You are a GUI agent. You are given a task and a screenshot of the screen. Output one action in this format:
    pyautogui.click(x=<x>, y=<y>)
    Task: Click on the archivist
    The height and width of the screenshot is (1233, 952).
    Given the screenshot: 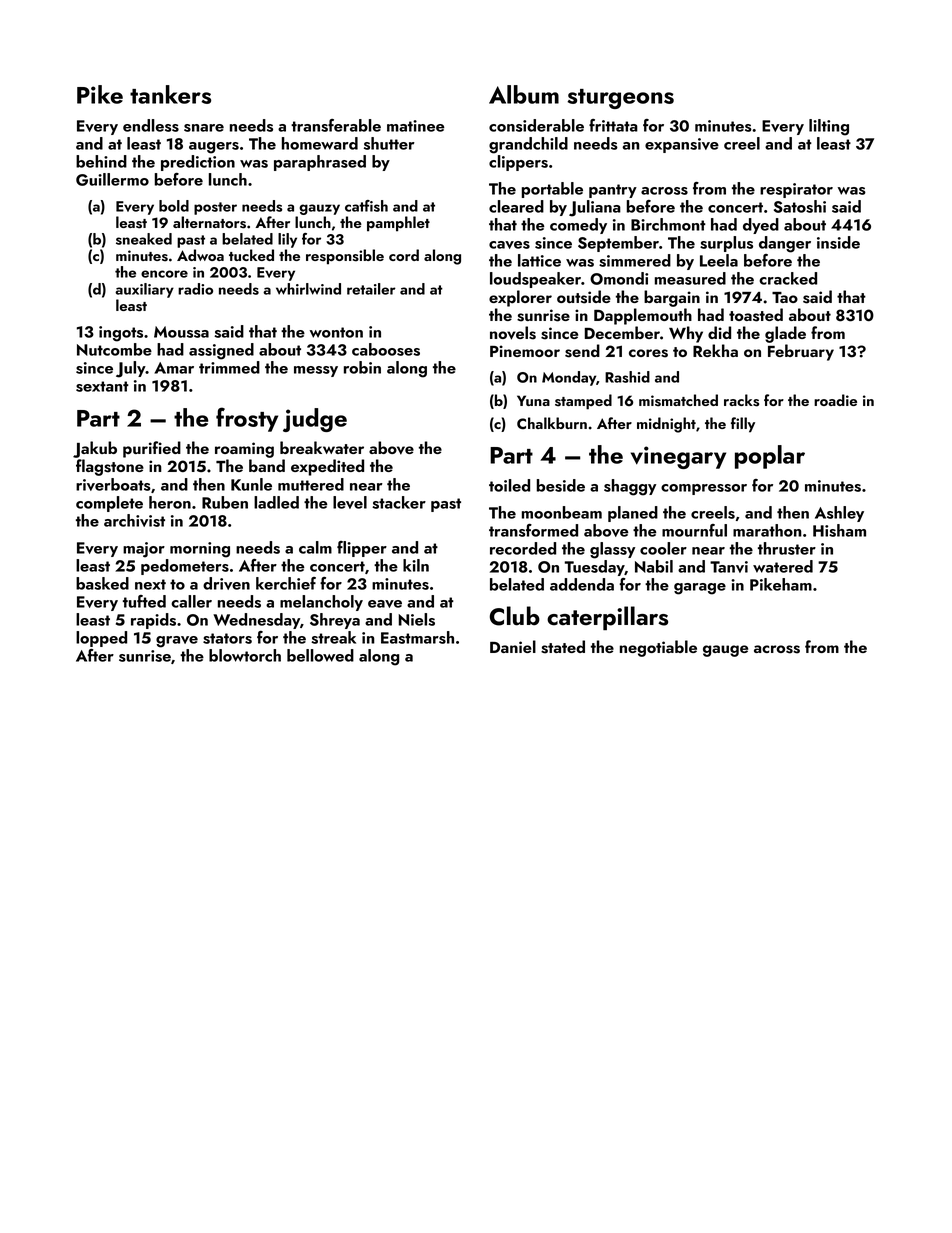 What is the action you would take?
    pyautogui.click(x=134, y=520)
